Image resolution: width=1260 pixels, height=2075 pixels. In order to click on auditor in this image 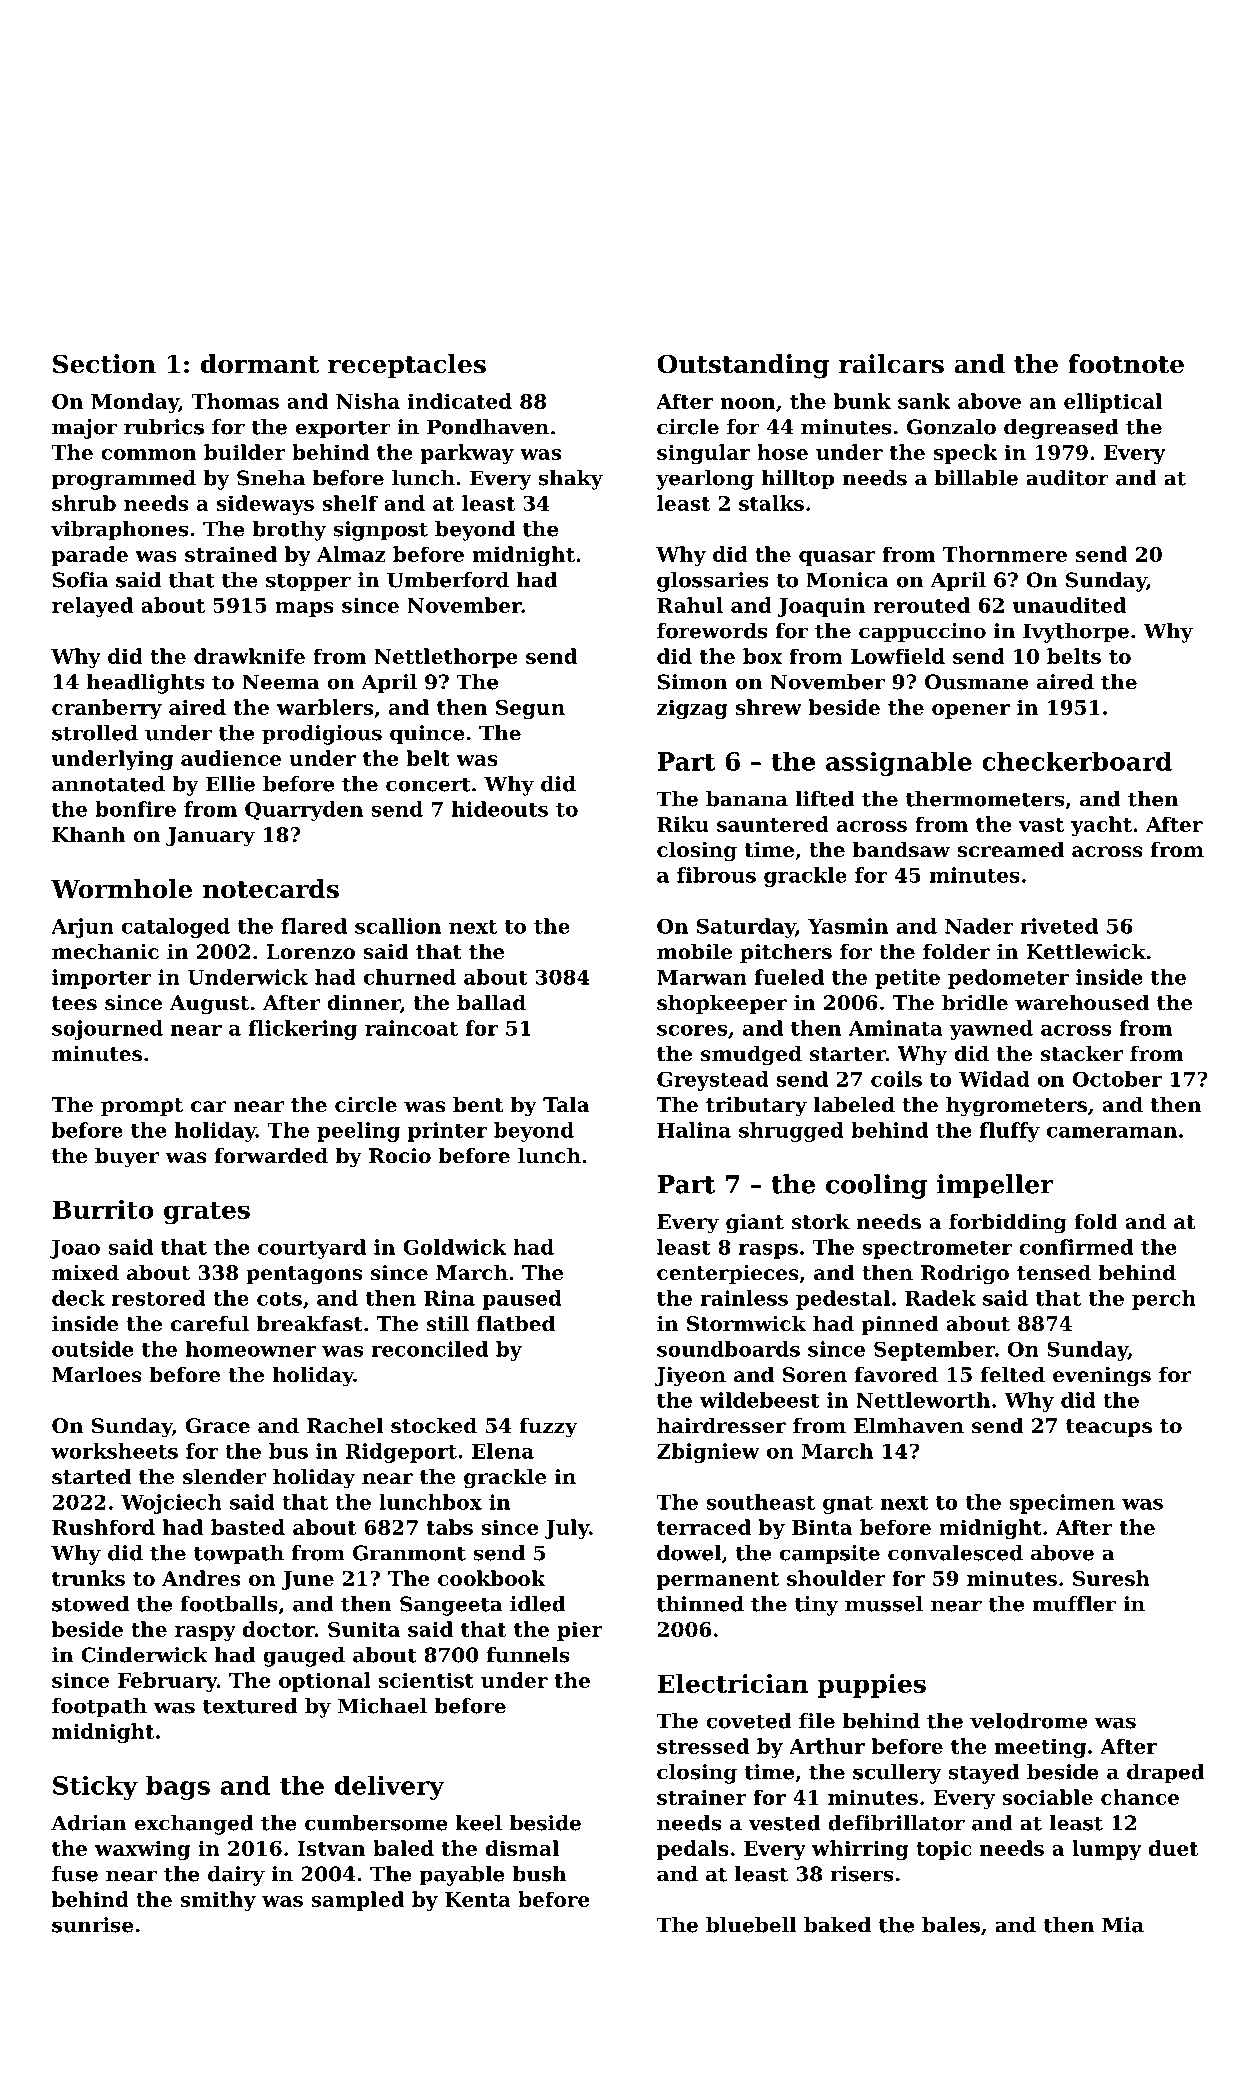, I will do `click(1067, 478)`.
